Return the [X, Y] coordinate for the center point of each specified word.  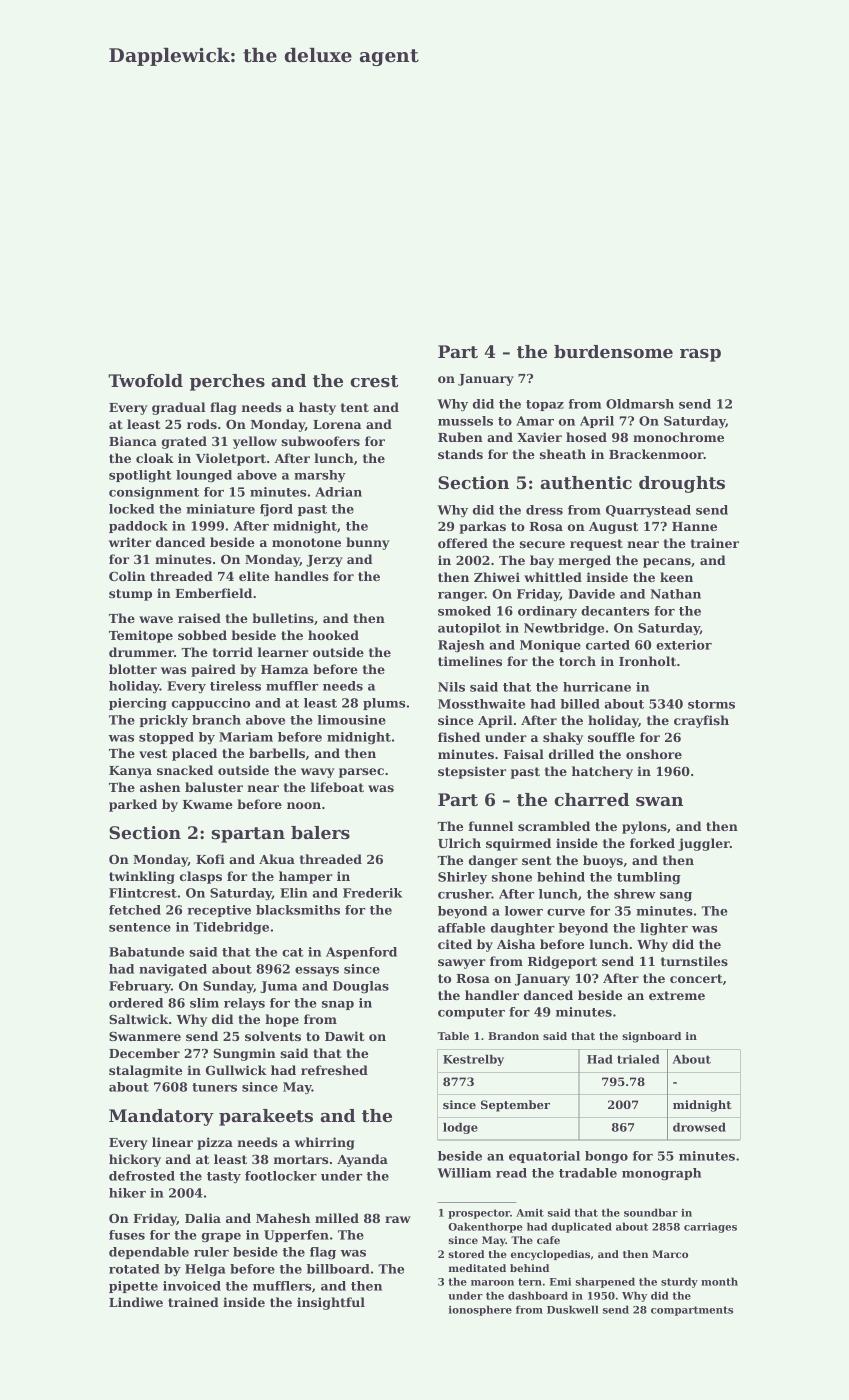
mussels [465, 421]
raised [199, 618]
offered [463, 543]
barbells [277, 753]
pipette [133, 1287]
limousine [352, 720]
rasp [700, 355]
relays [244, 1004]
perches [227, 382]
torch [577, 661]
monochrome [678, 437]
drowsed [699, 1127]
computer [471, 1013]
